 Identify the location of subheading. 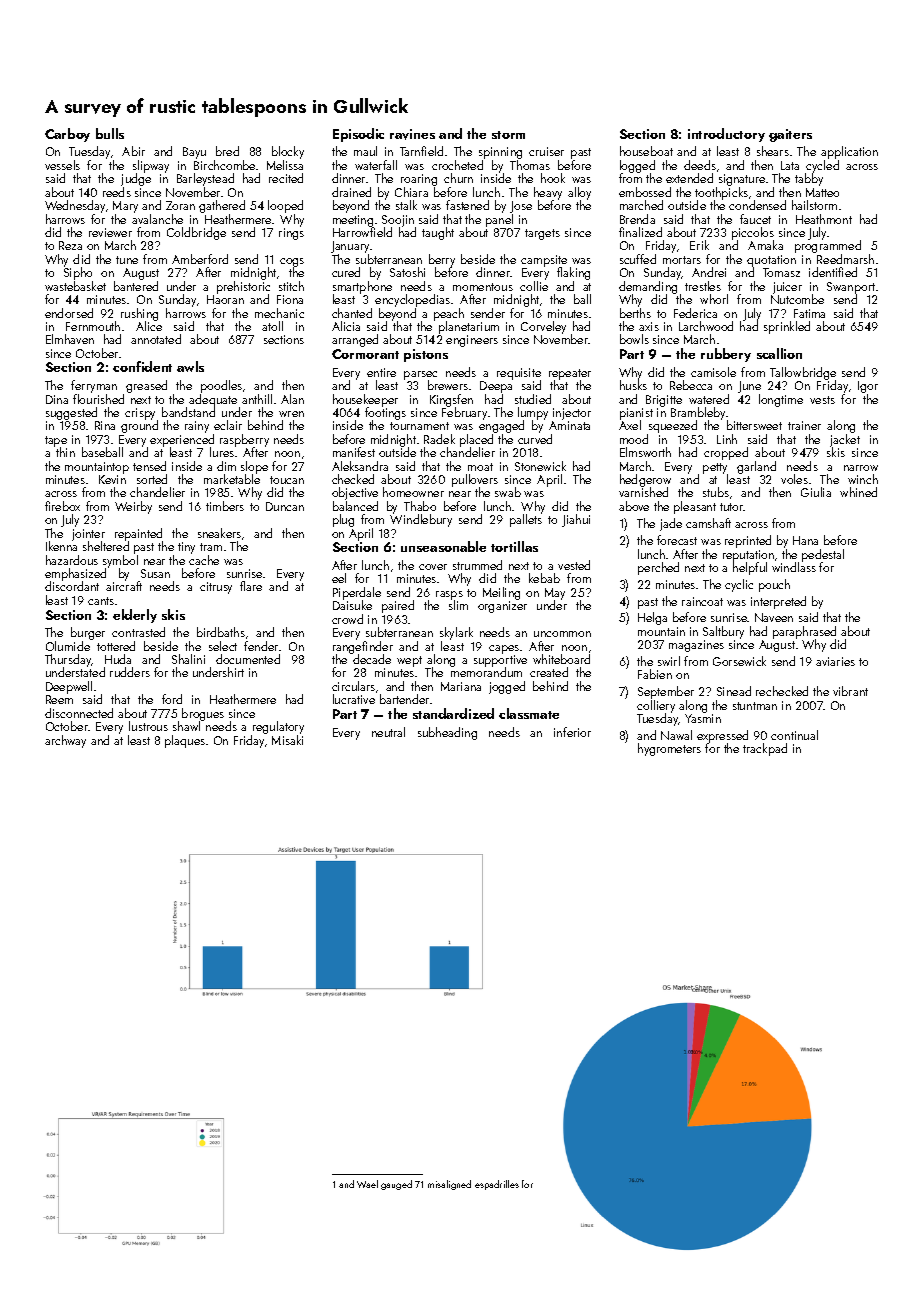
(447, 733).
